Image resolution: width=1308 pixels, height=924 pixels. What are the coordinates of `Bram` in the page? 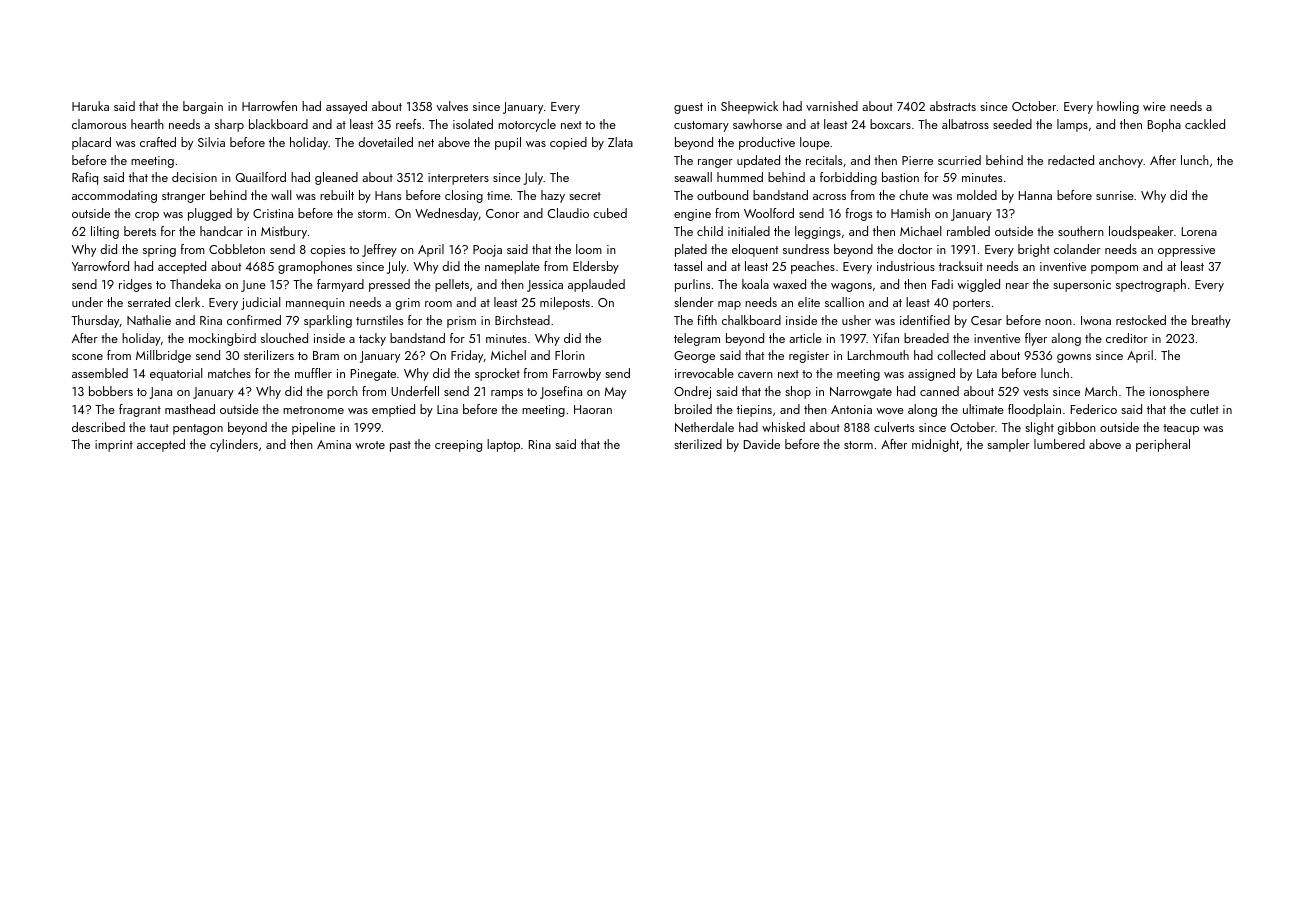 It's located at (326, 355).
